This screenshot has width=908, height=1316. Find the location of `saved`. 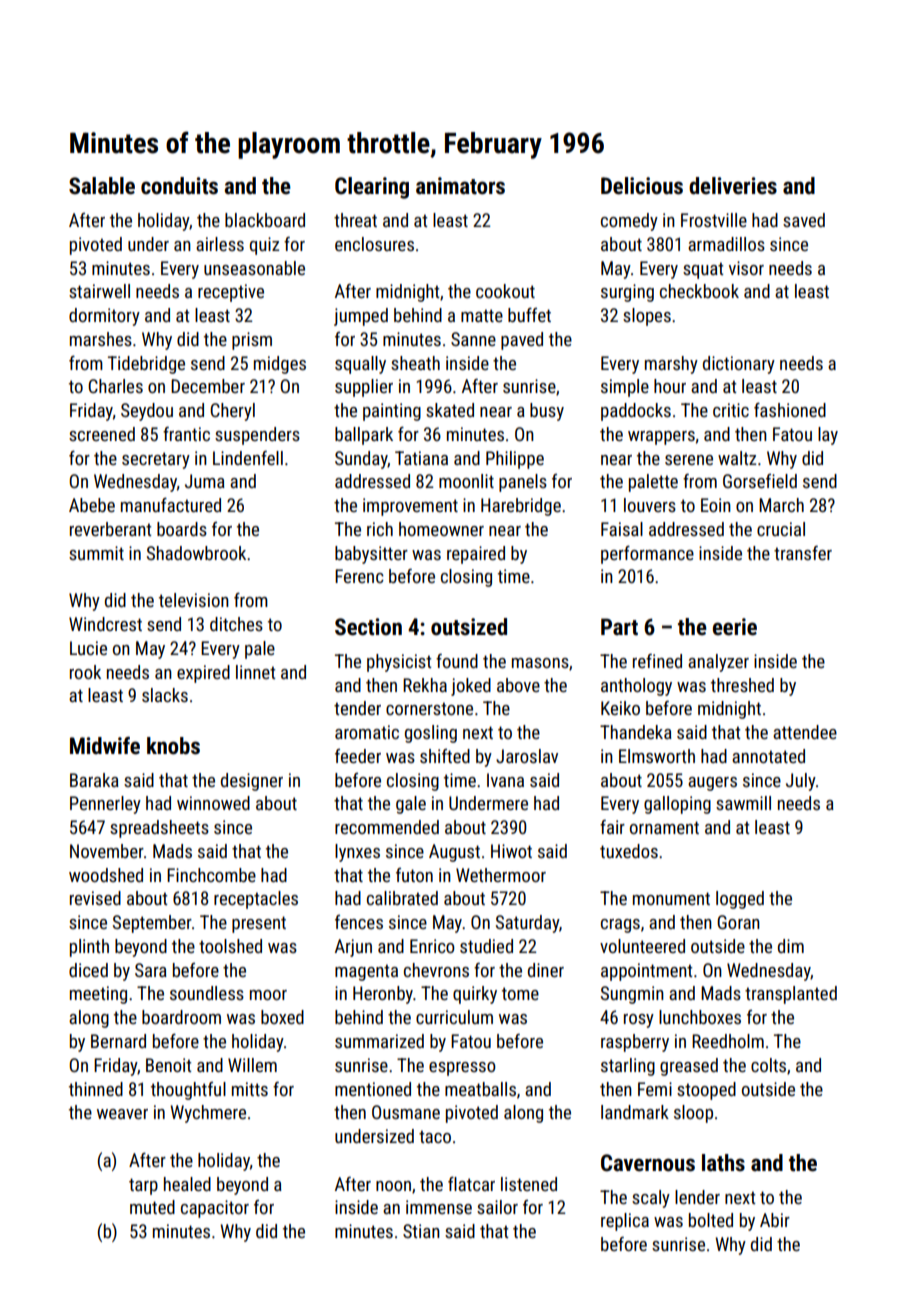

saved is located at coordinates (804, 220).
